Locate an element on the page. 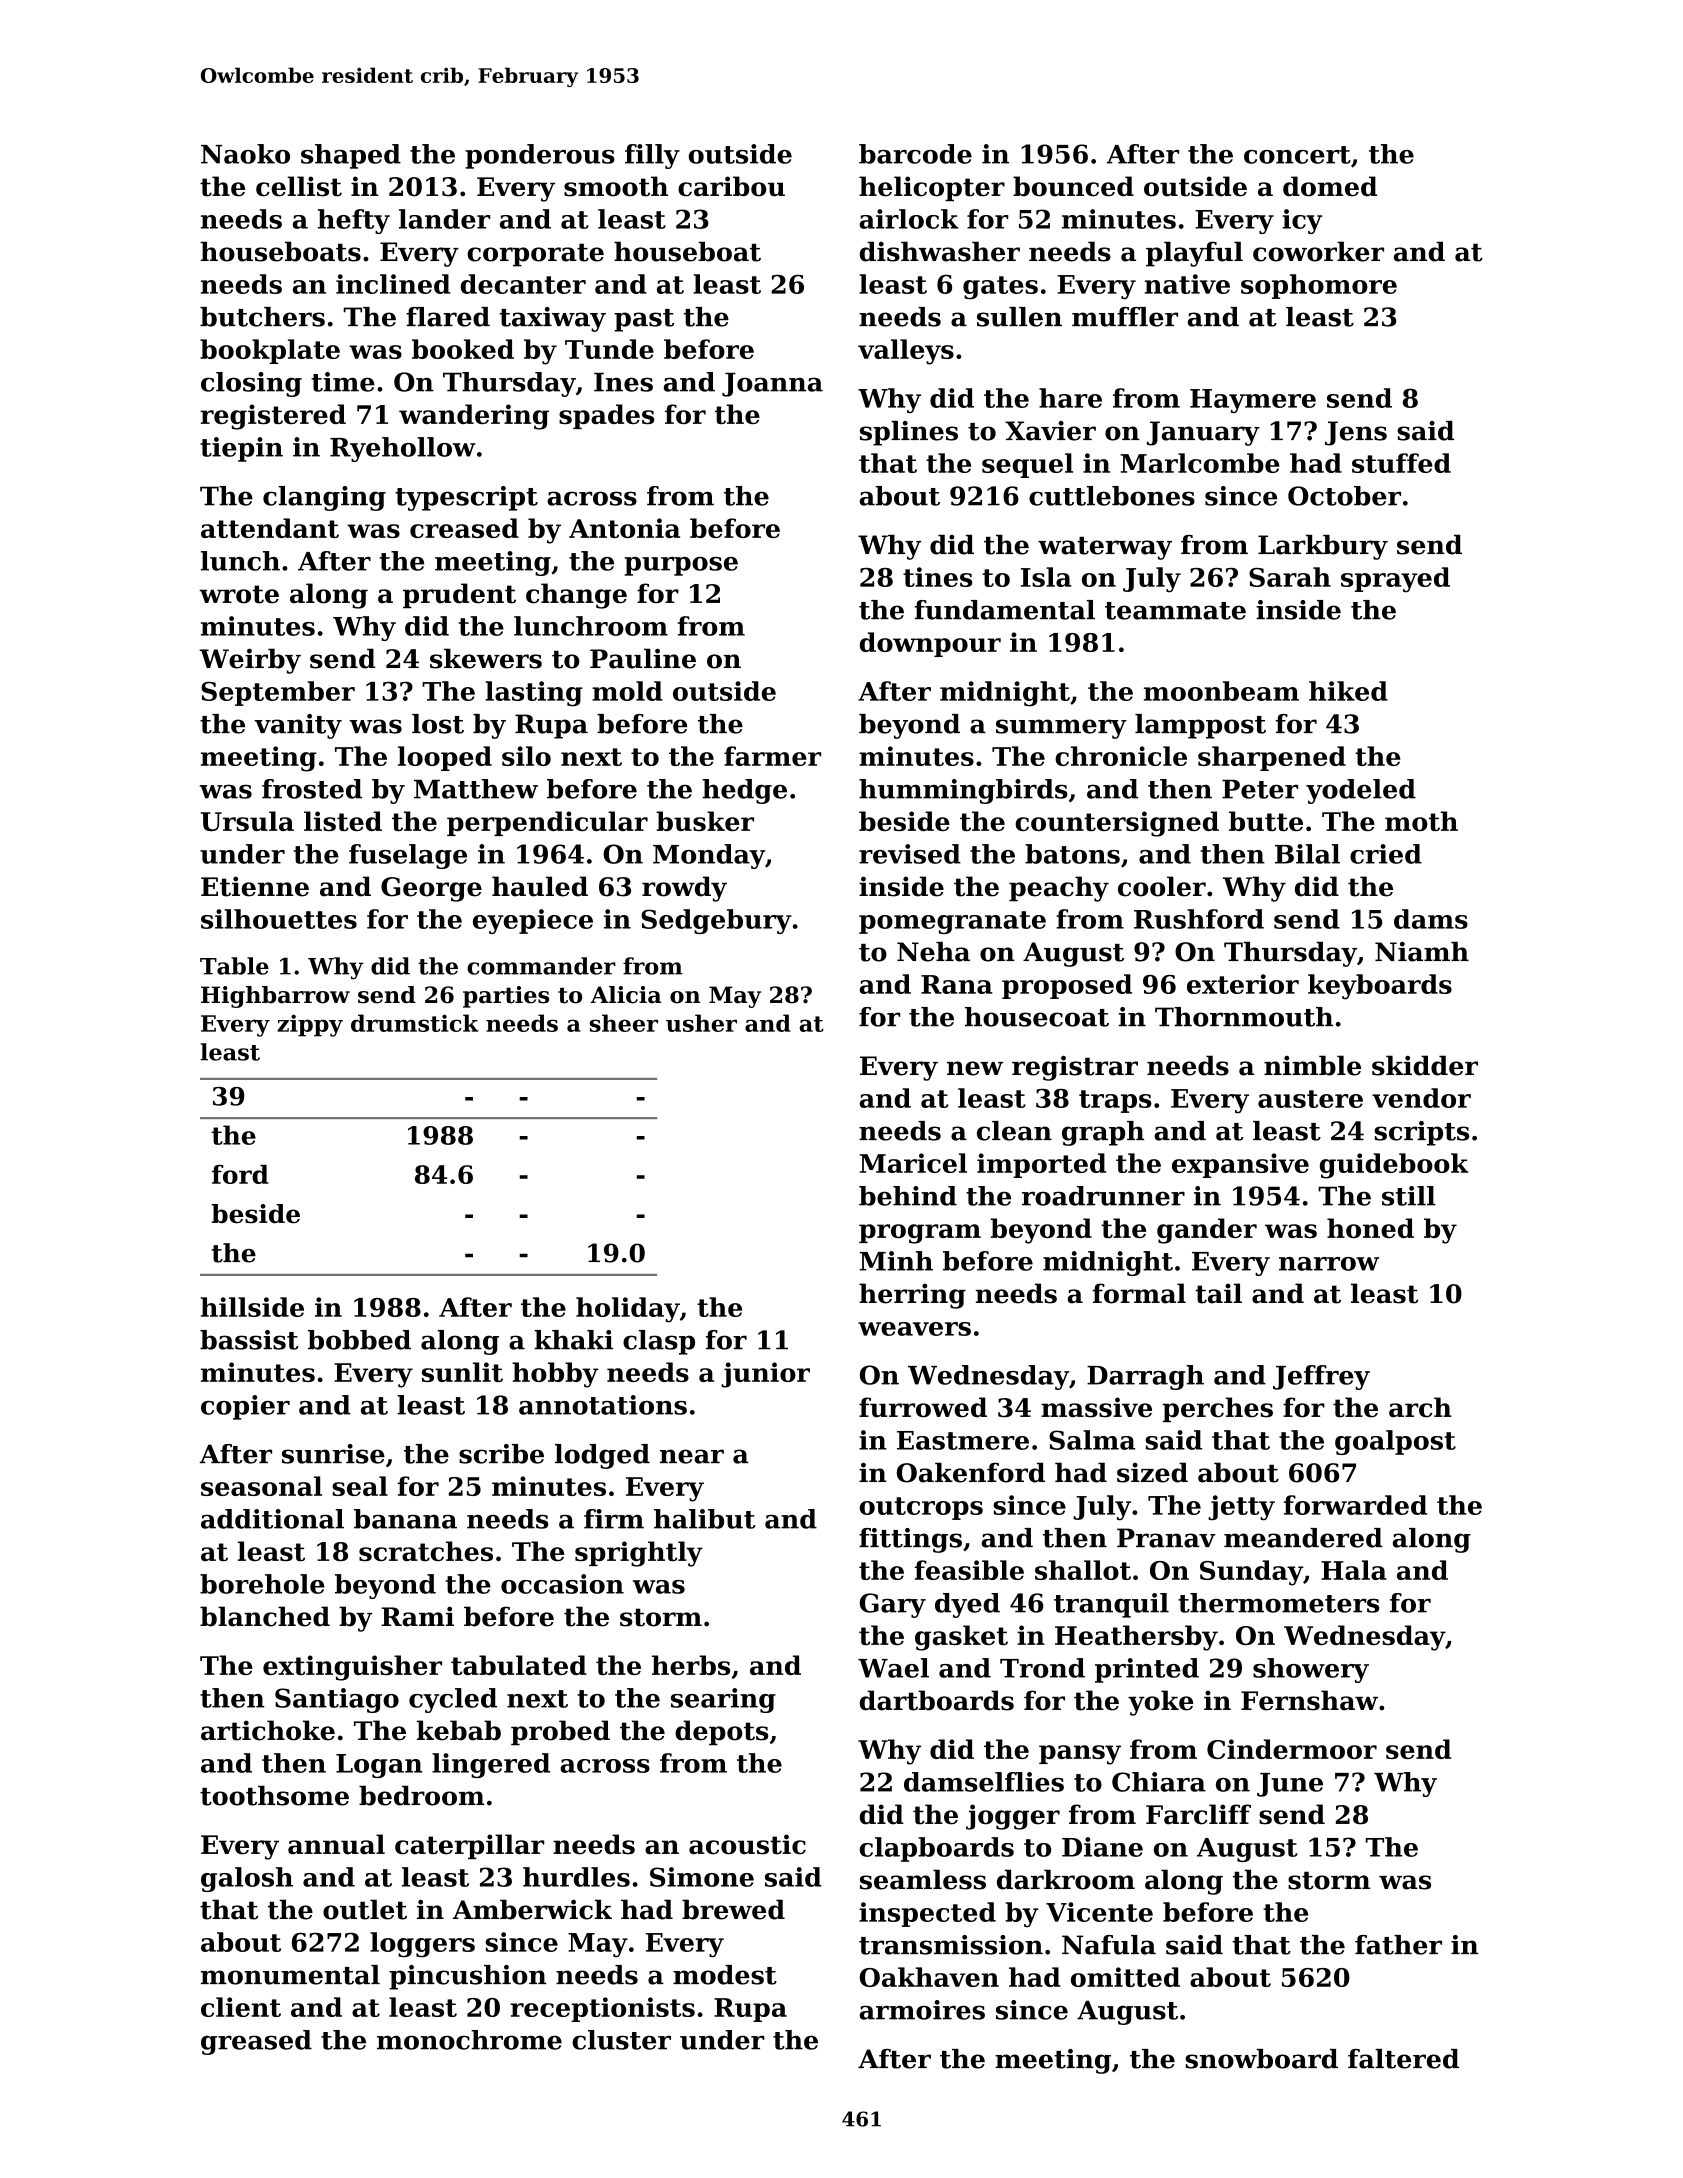  concert is located at coordinates (1297, 155).
